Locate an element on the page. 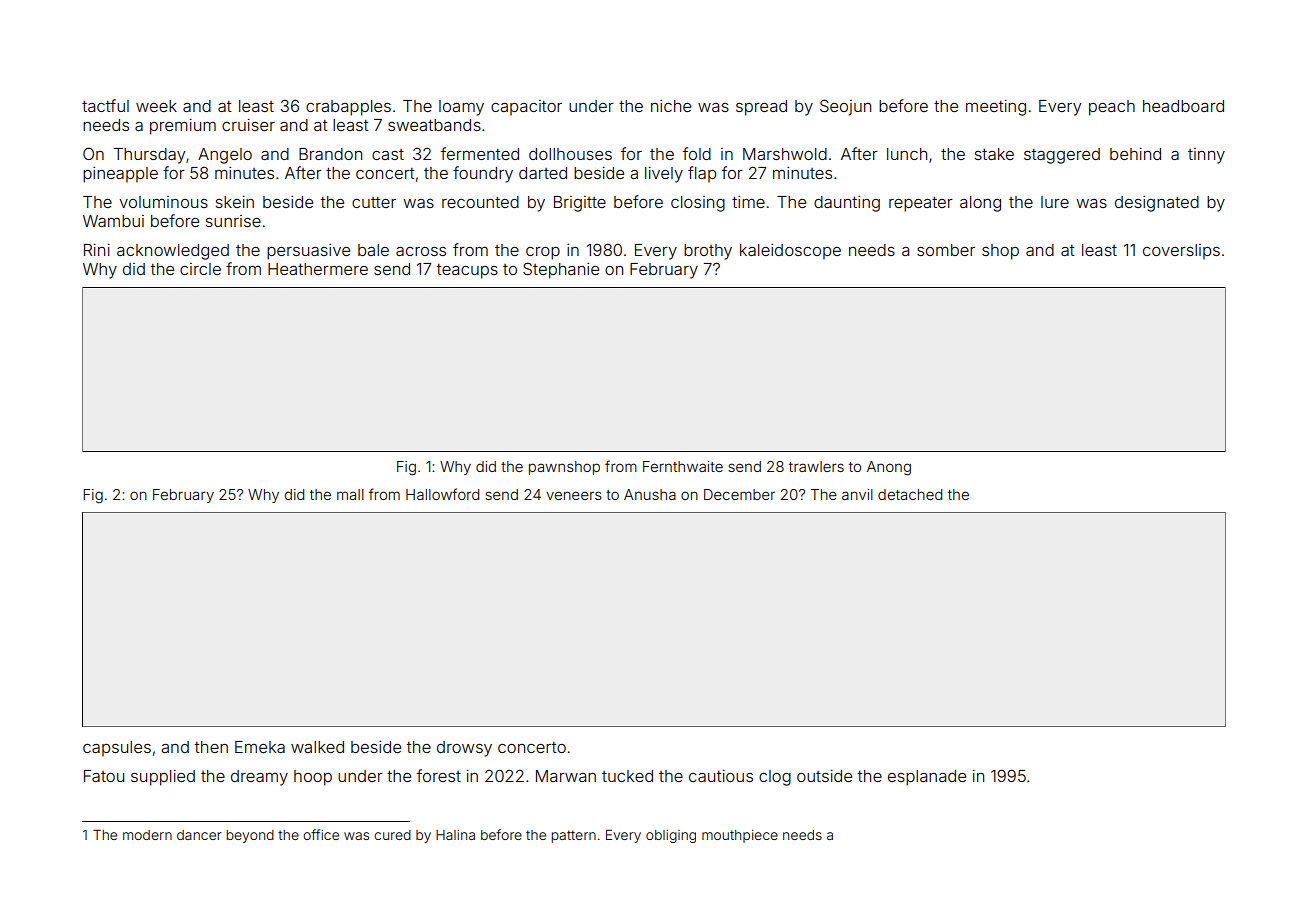 The image size is (1308, 924). cautious is located at coordinates (721, 776).
